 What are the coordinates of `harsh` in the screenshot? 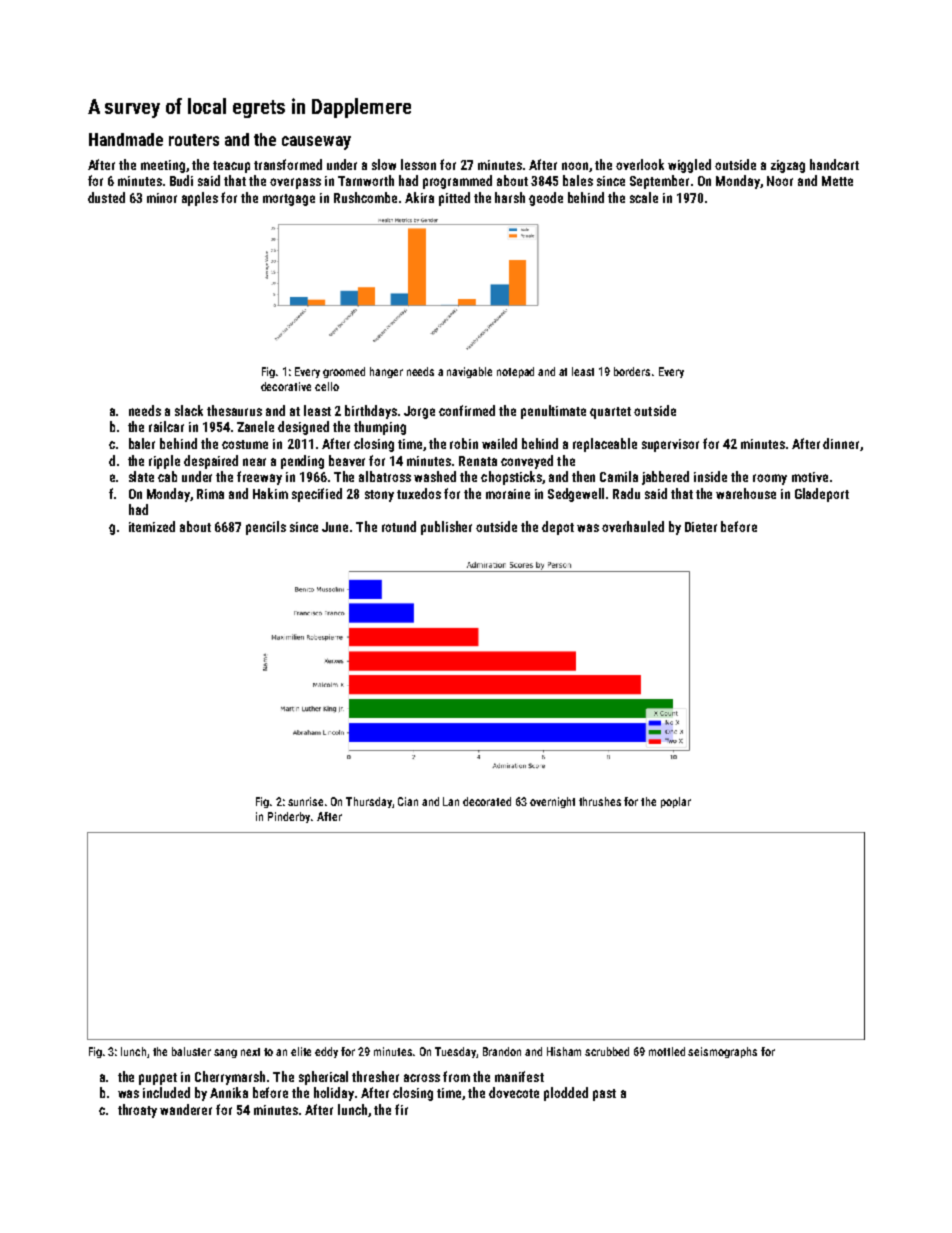 It's located at (510, 197).
